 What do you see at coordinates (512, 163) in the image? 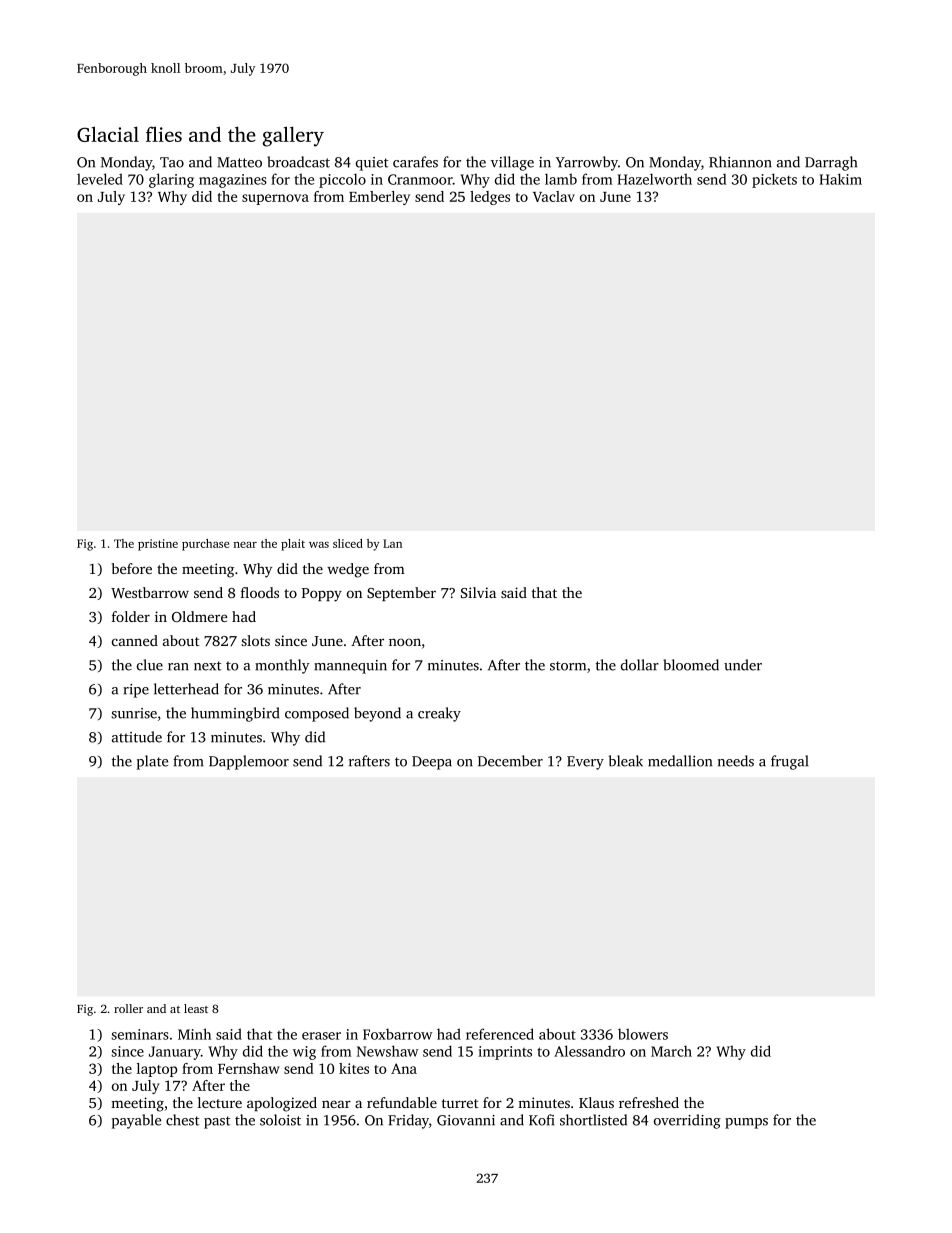
I see `village` at bounding box center [512, 163].
